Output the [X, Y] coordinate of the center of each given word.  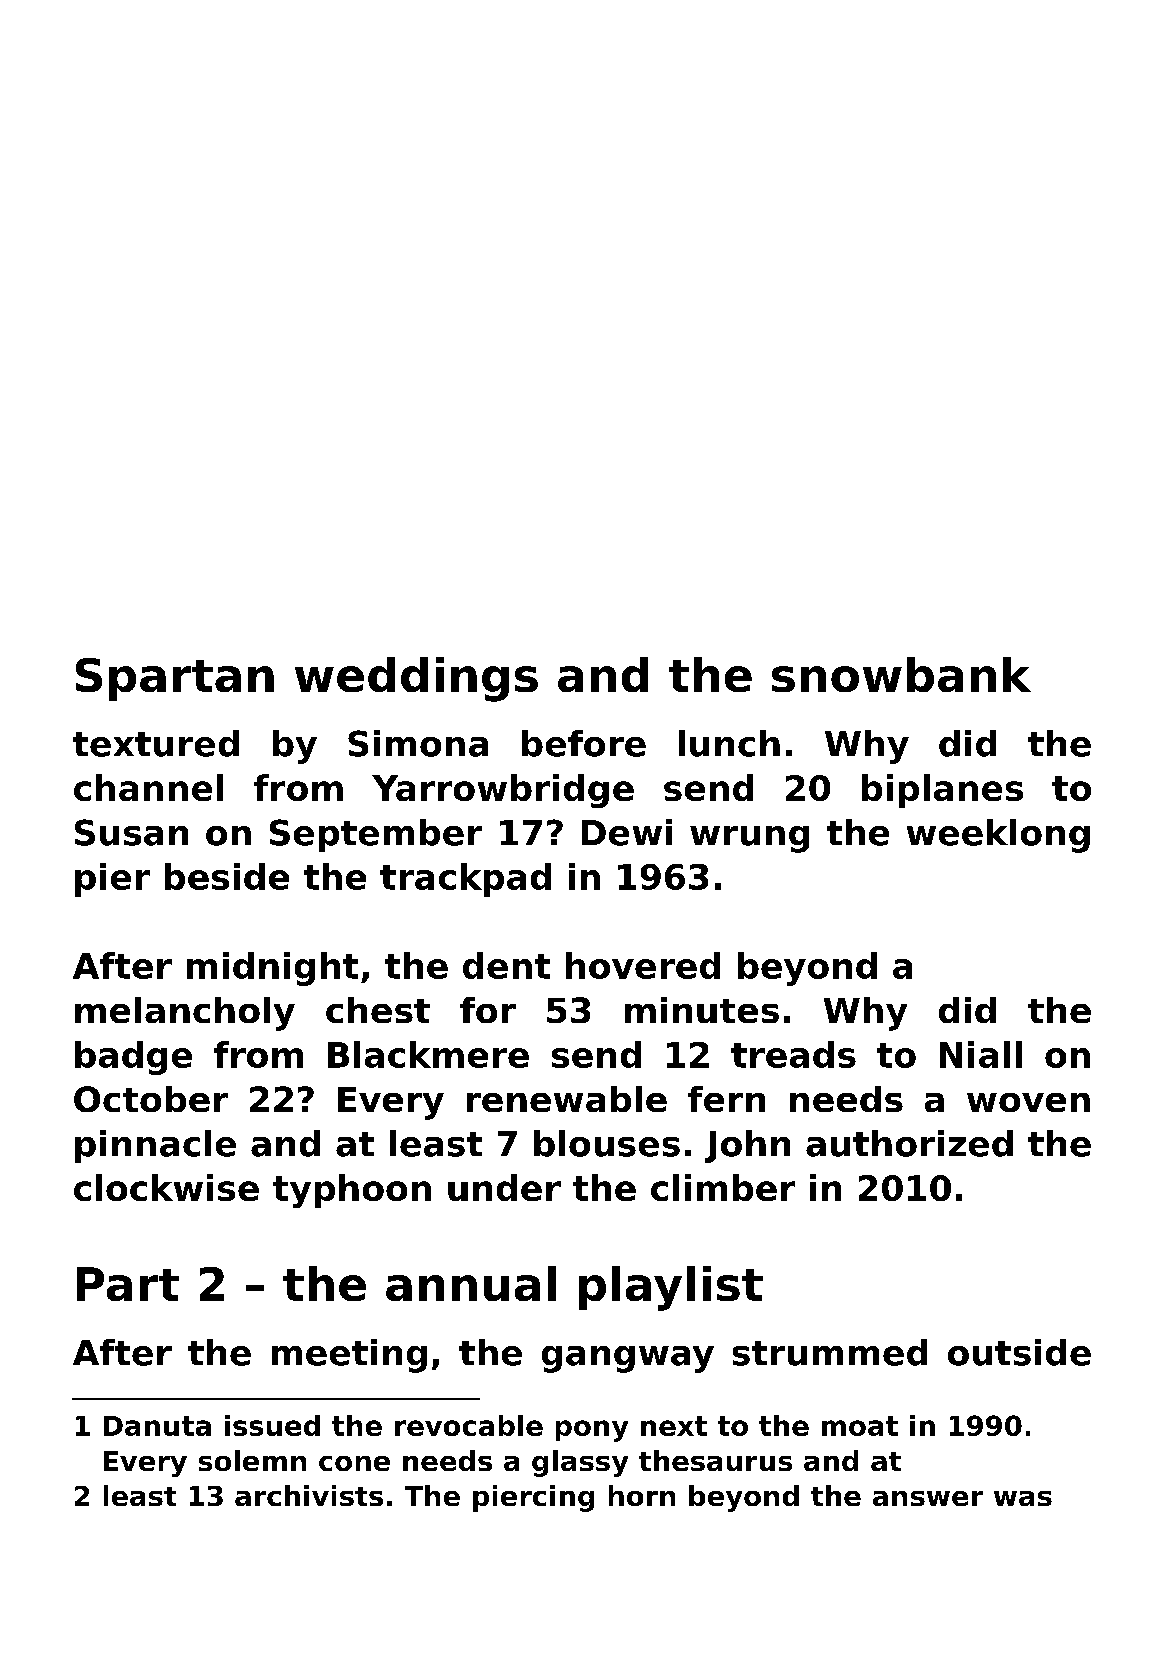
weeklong [998, 836]
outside [1019, 1352]
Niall [981, 1054]
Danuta [157, 1426]
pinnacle [155, 1146]
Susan [131, 832]
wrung [749, 839]
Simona [418, 743]
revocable [469, 1425]
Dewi [627, 832]
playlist [671, 1288]
